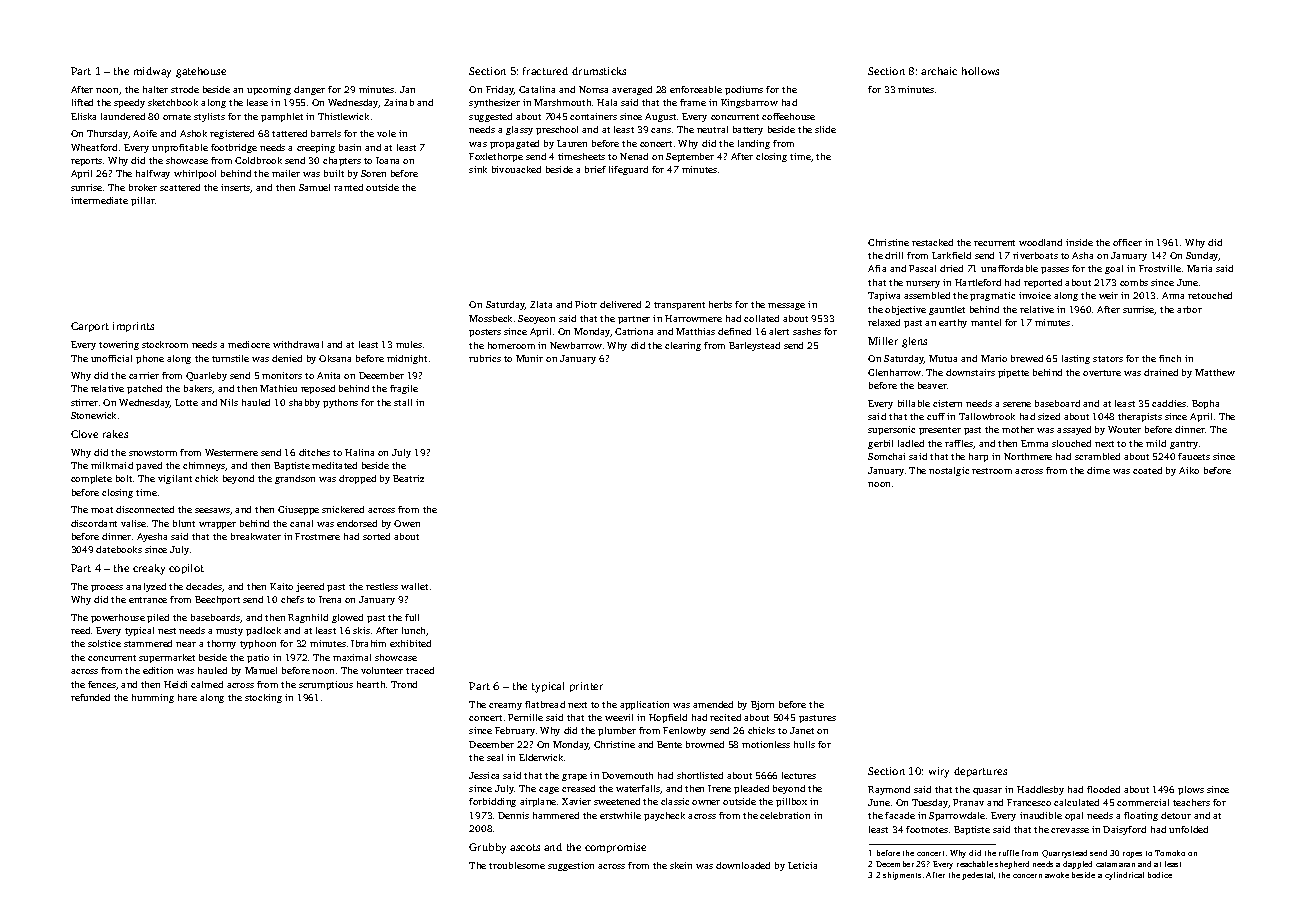 This screenshot has width=1308, height=924. What do you see at coordinates (195, 174) in the screenshot?
I see `whirlpool` at bounding box center [195, 174].
